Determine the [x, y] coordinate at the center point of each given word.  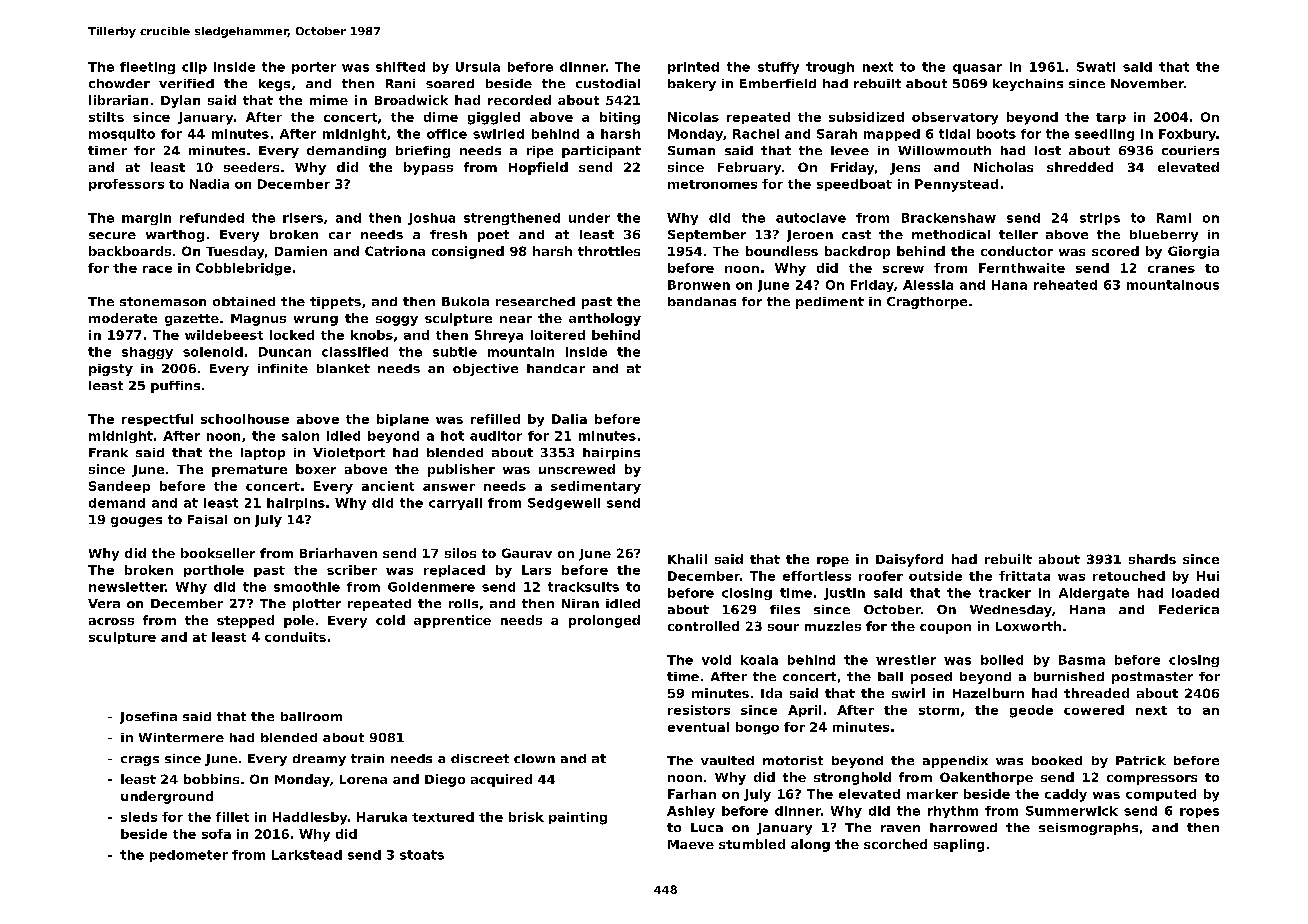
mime [329, 100]
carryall [455, 504]
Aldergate [1094, 594]
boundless [782, 251]
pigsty [111, 370]
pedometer [189, 856]
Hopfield [538, 168]
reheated [1065, 285]
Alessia [928, 285]
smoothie [307, 587]
